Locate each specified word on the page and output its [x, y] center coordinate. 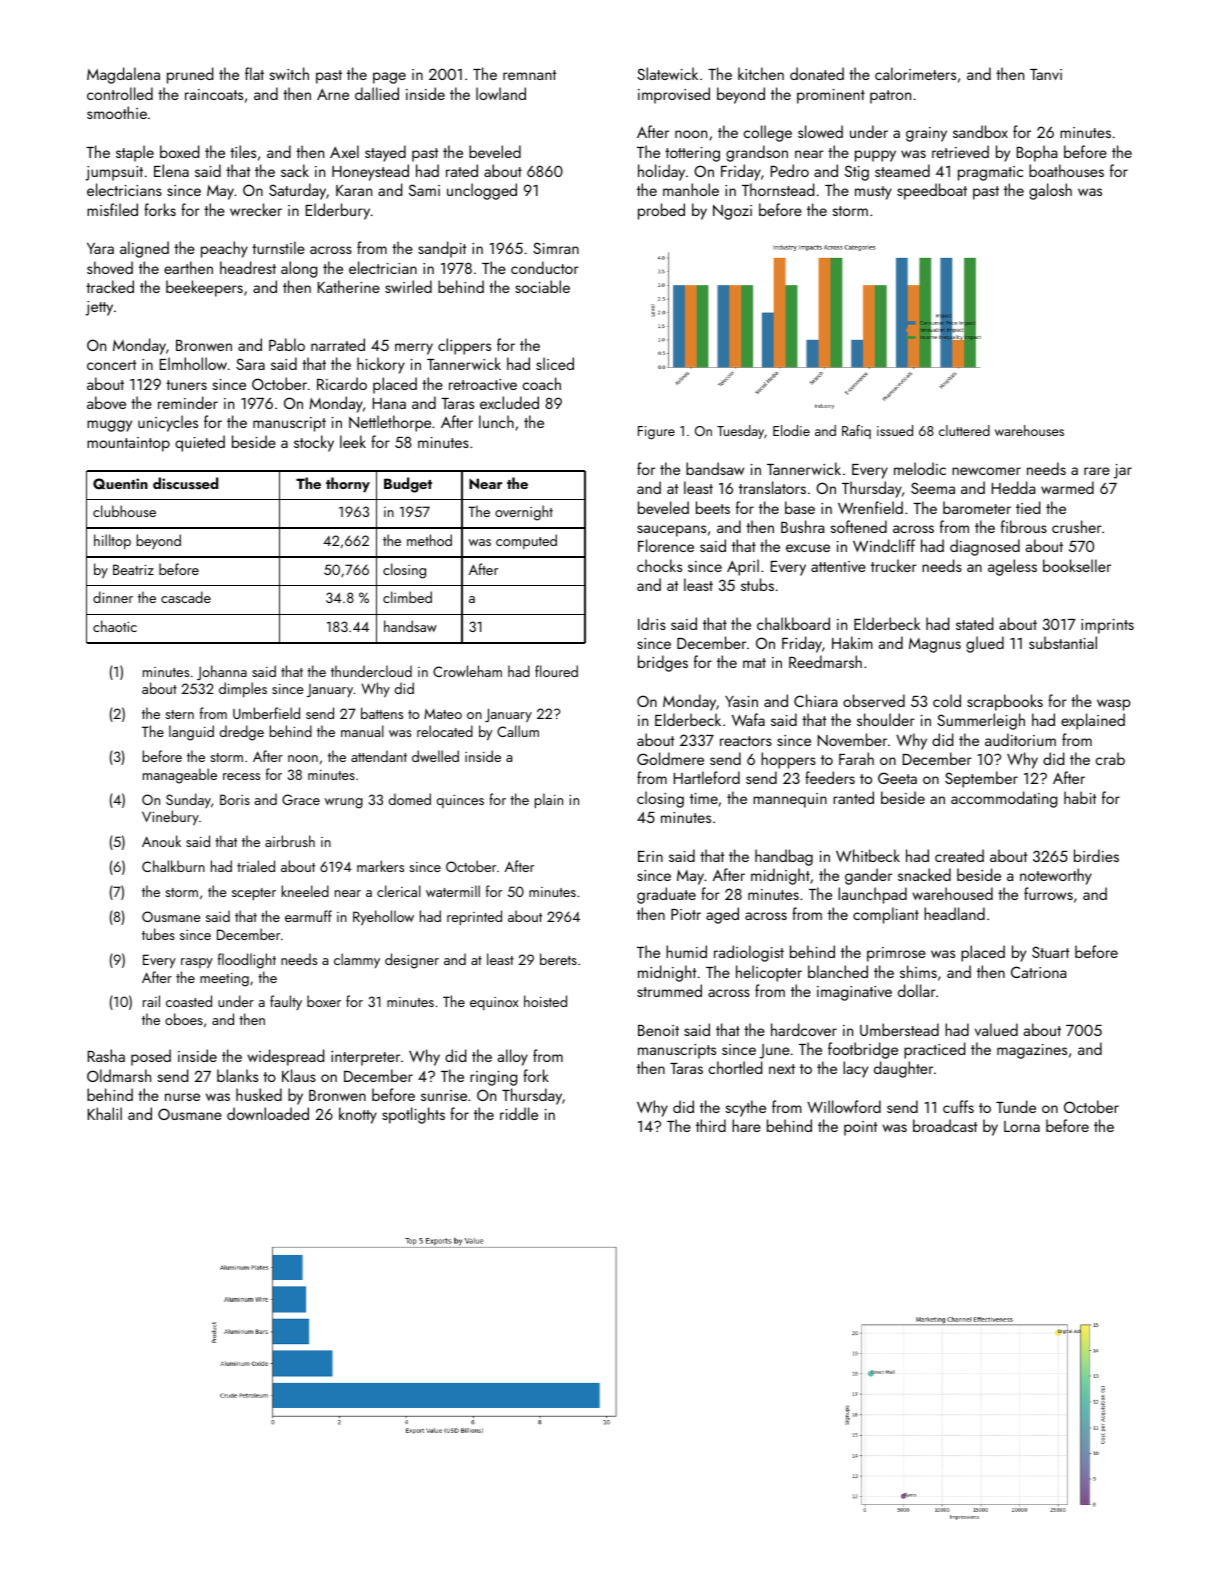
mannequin [790, 800]
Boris [235, 799]
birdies [1096, 855]
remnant [529, 75]
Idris [652, 623]
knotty [358, 1115]
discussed [185, 483]
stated [974, 623]
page [389, 78]
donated [817, 73]
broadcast [945, 1125]
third [711, 1125]
